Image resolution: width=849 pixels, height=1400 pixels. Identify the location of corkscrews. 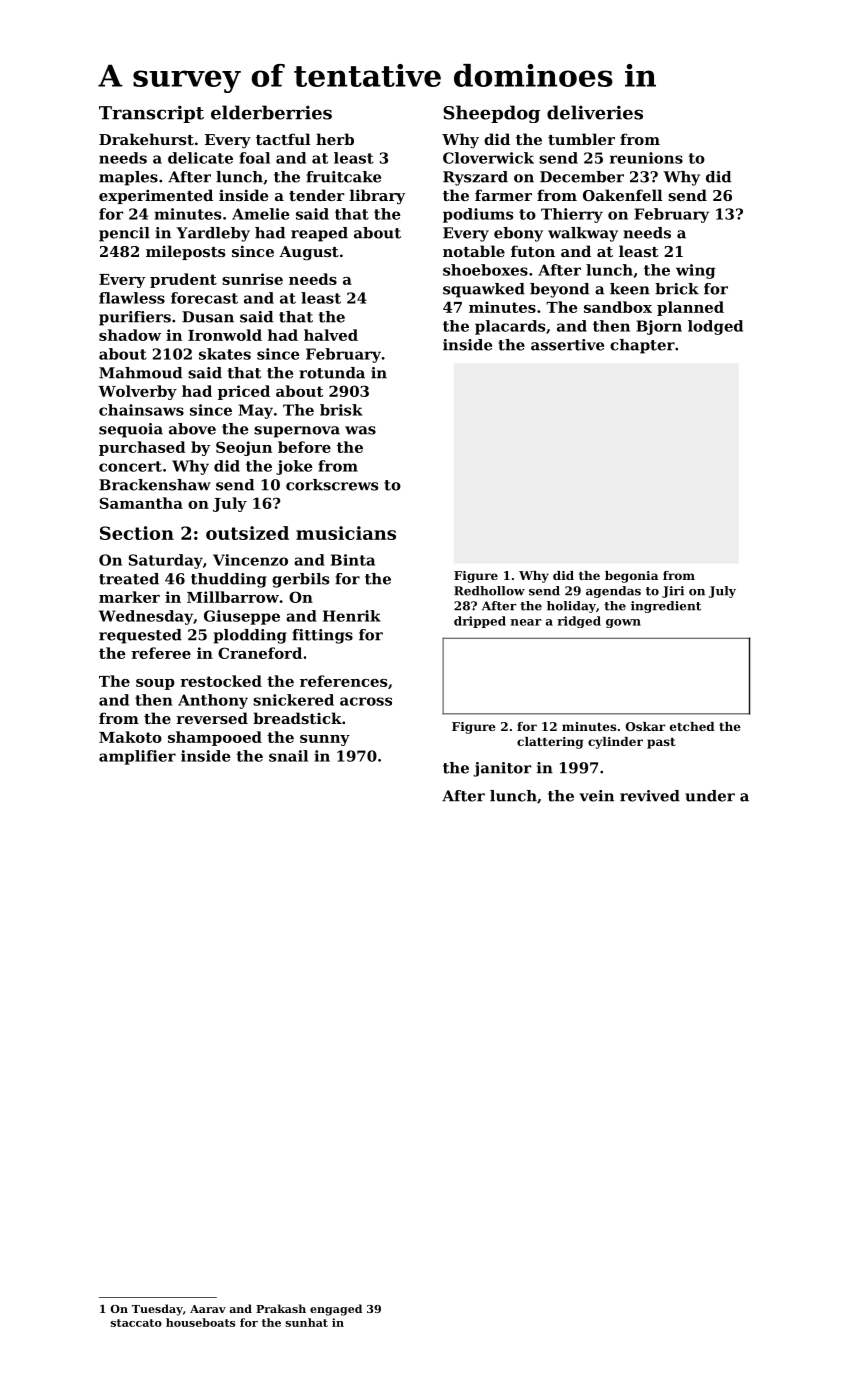
(332, 485).
